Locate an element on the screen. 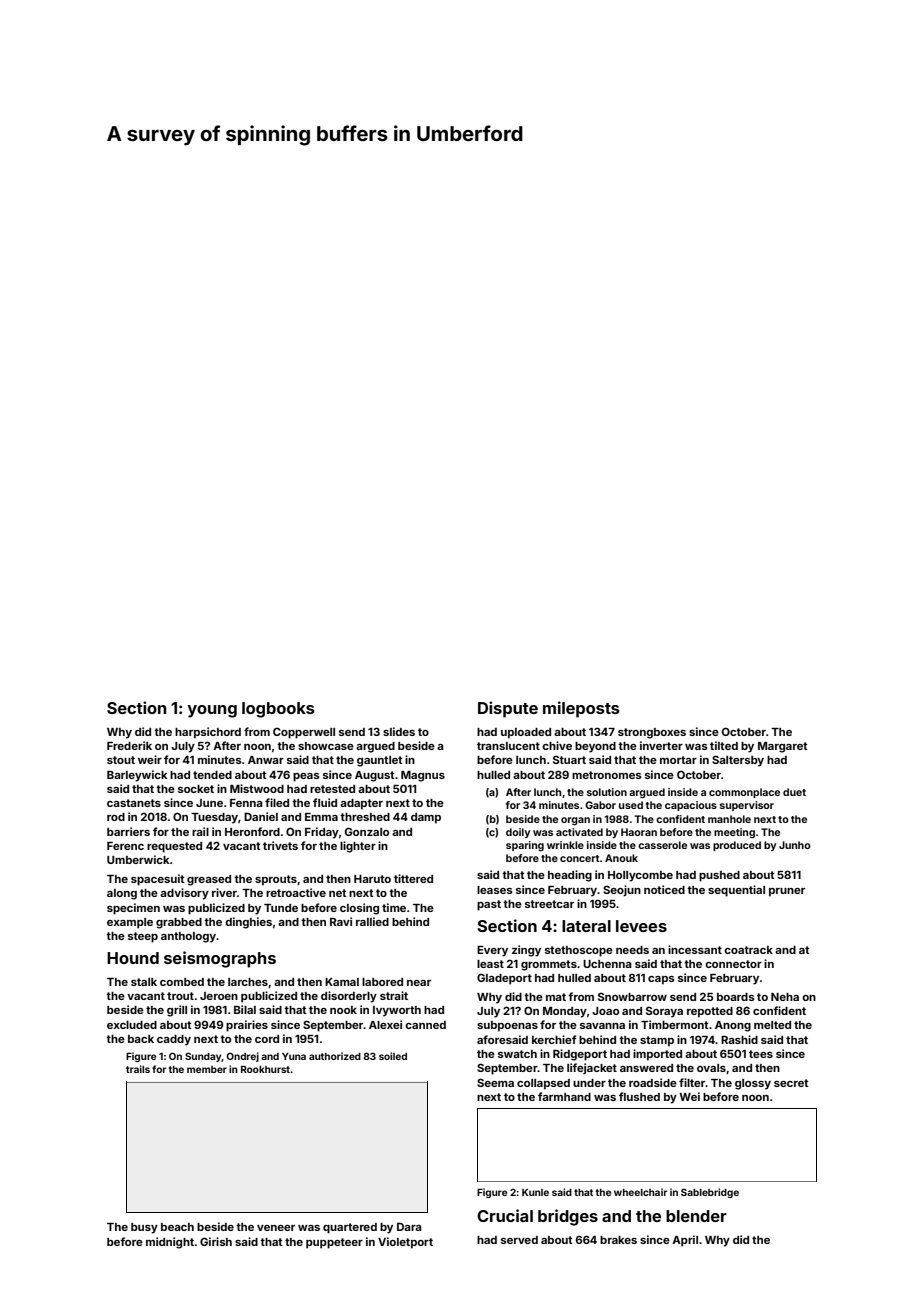  April is located at coordinates (685, 1241).
